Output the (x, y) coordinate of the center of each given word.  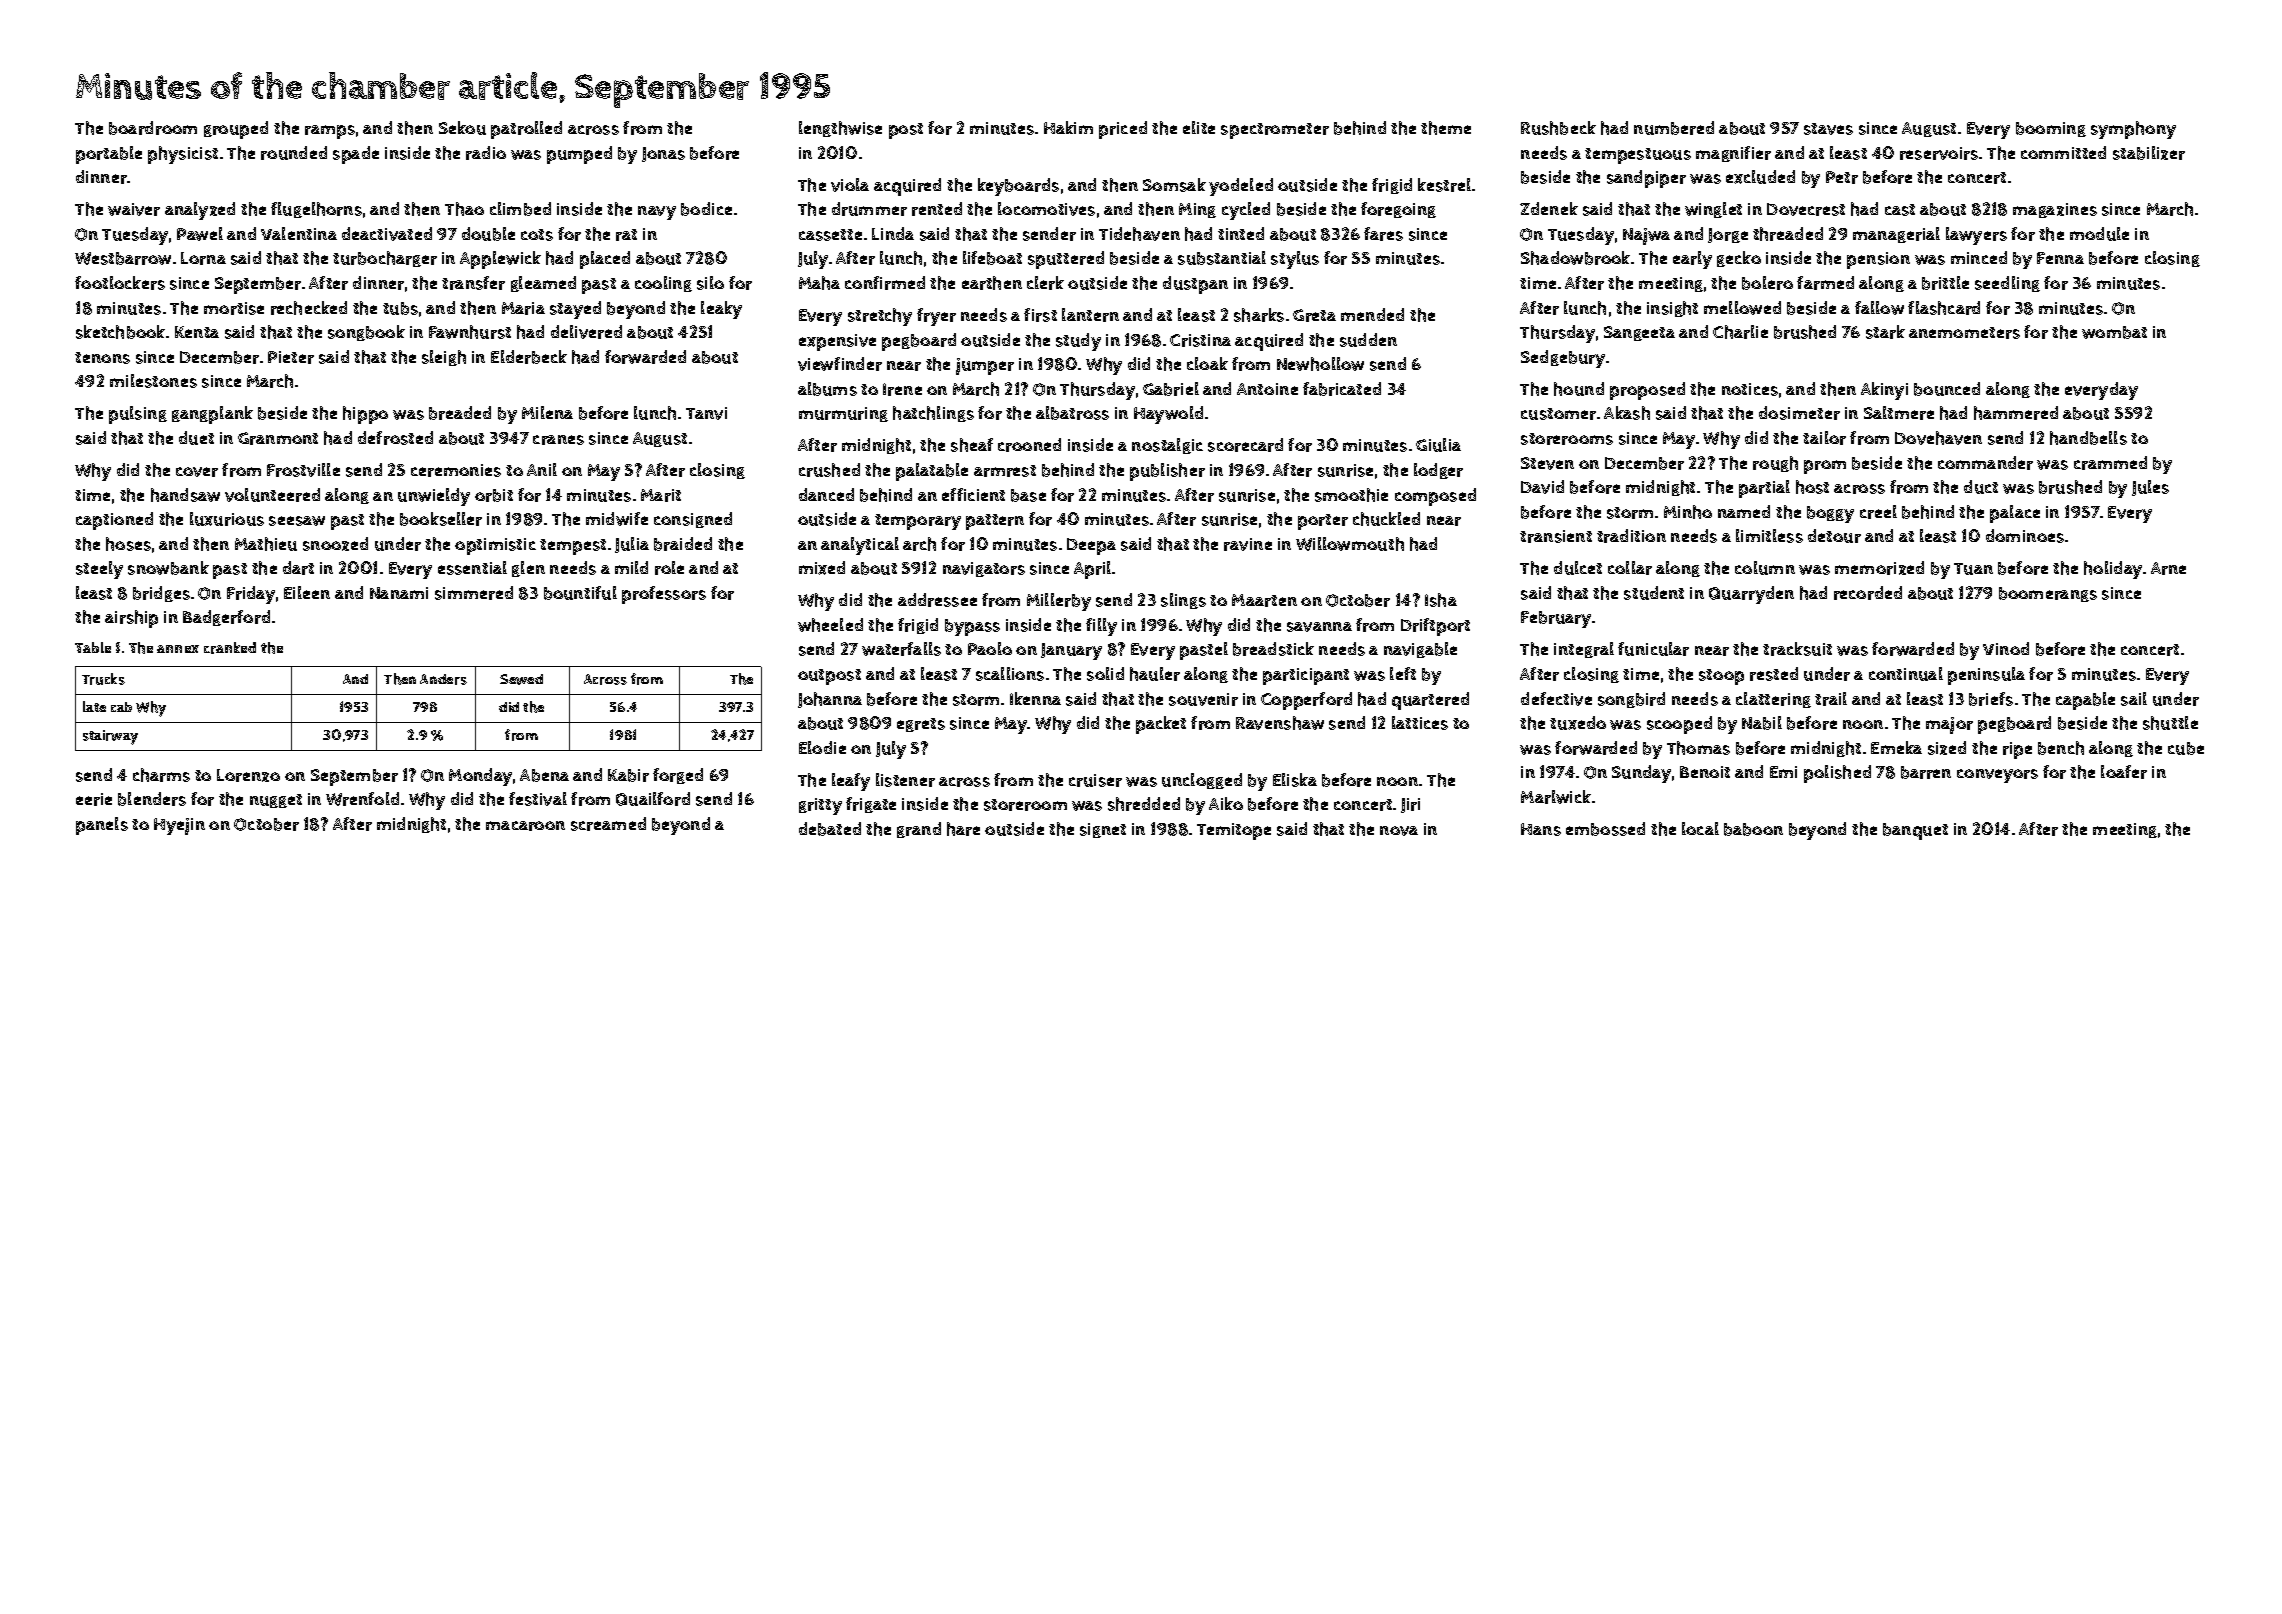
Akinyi (1884, 391)
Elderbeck (529, 357)
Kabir (628, 775)
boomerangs (2048, 594)
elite (1199, 127)
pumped (579, 155)
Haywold (1168, 415)
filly (1101, 627)
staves (1828, 129)
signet (1103, 830)
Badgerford (226, 618)
